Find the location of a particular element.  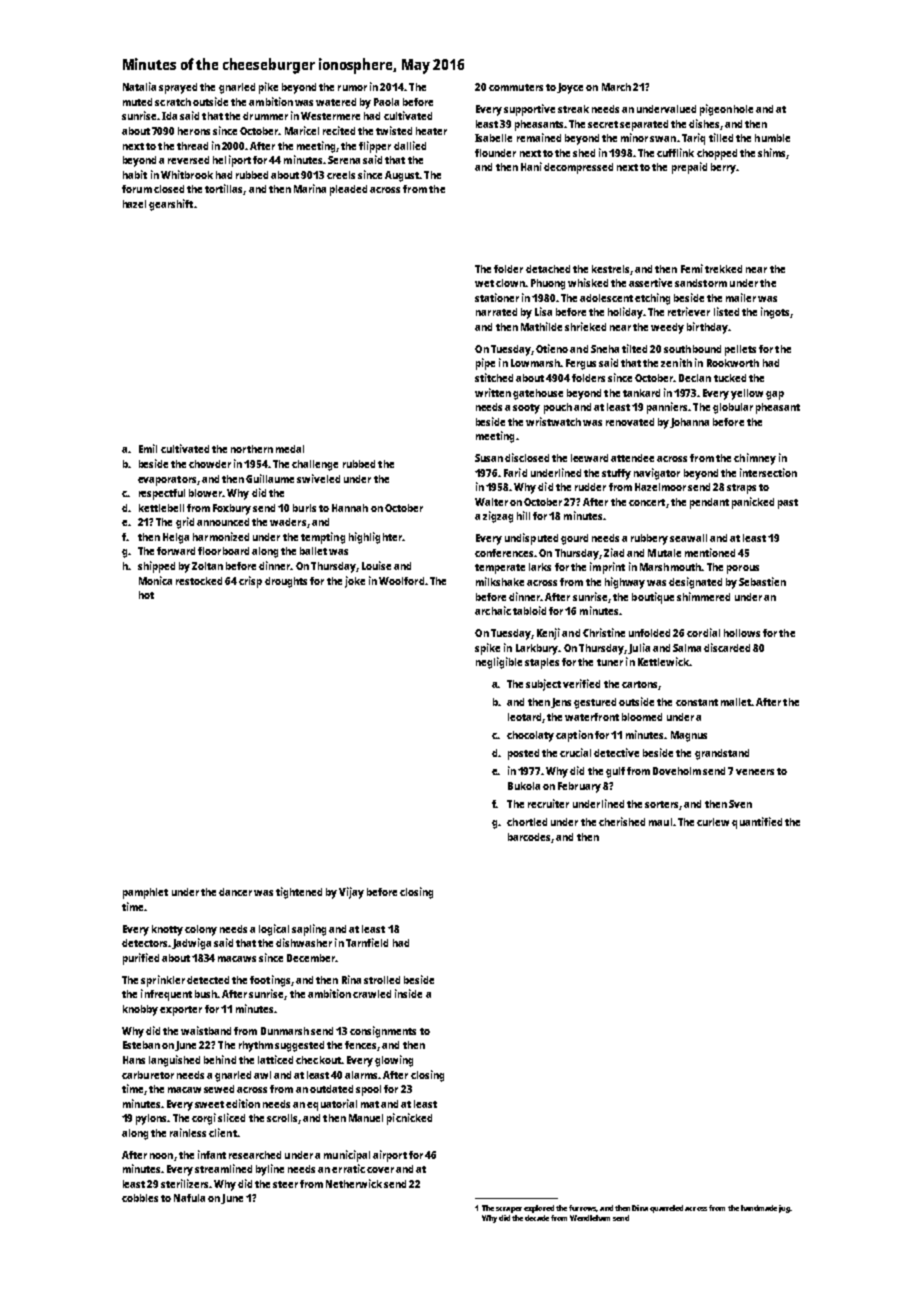

pigeonhole is located at coordinates (726, 110).
